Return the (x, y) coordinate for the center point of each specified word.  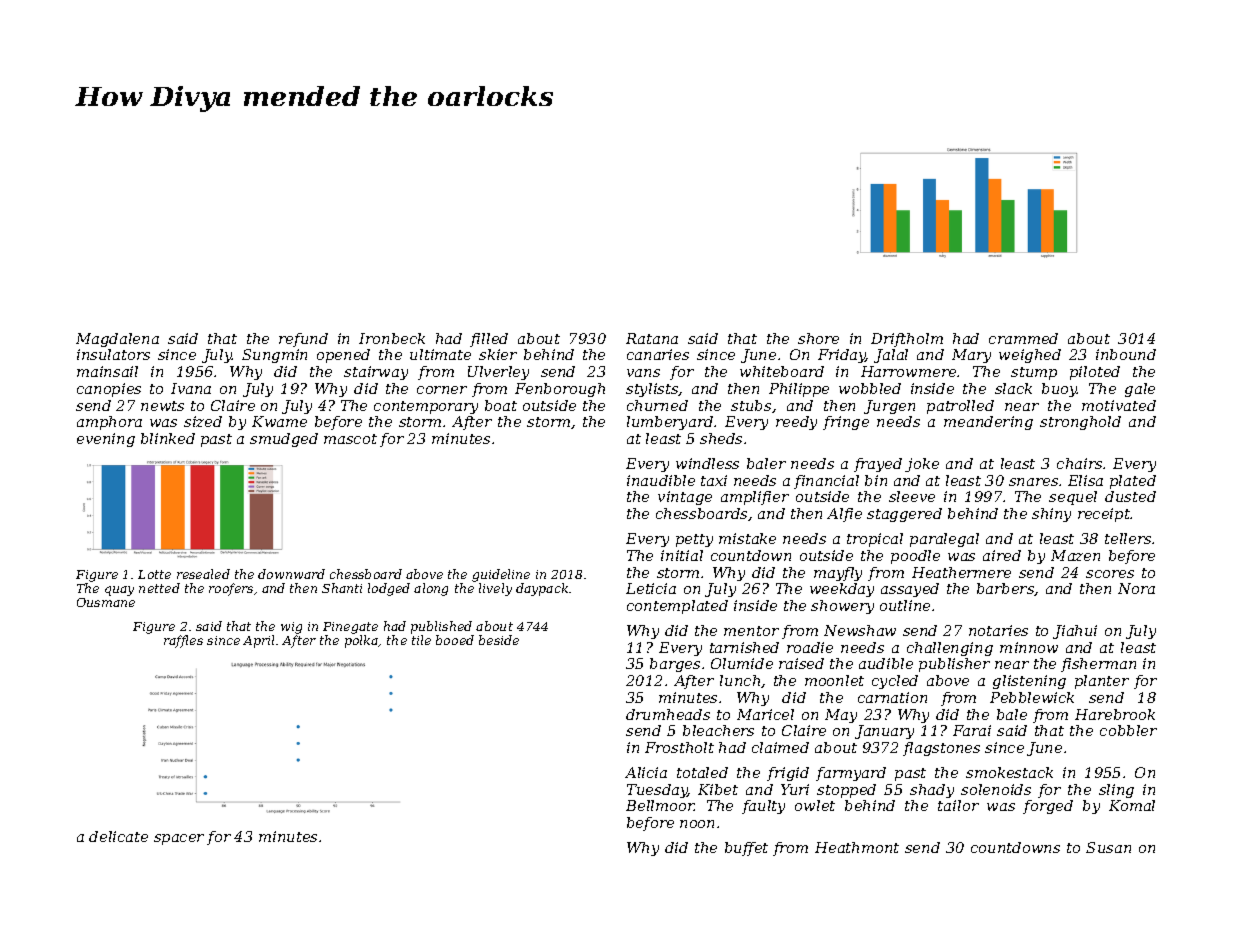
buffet (746, 849)
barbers (1006, 589)
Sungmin (274, 356)
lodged (389, 589)
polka (362, 641)
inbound (1126, 354)
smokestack (1009, 772)
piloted (1095, 373)
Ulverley (498, 373)
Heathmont (857, 847)
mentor (751, 631)
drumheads (668, 714)
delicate (118, 836)
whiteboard (782, 371)
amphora (109, 423)
